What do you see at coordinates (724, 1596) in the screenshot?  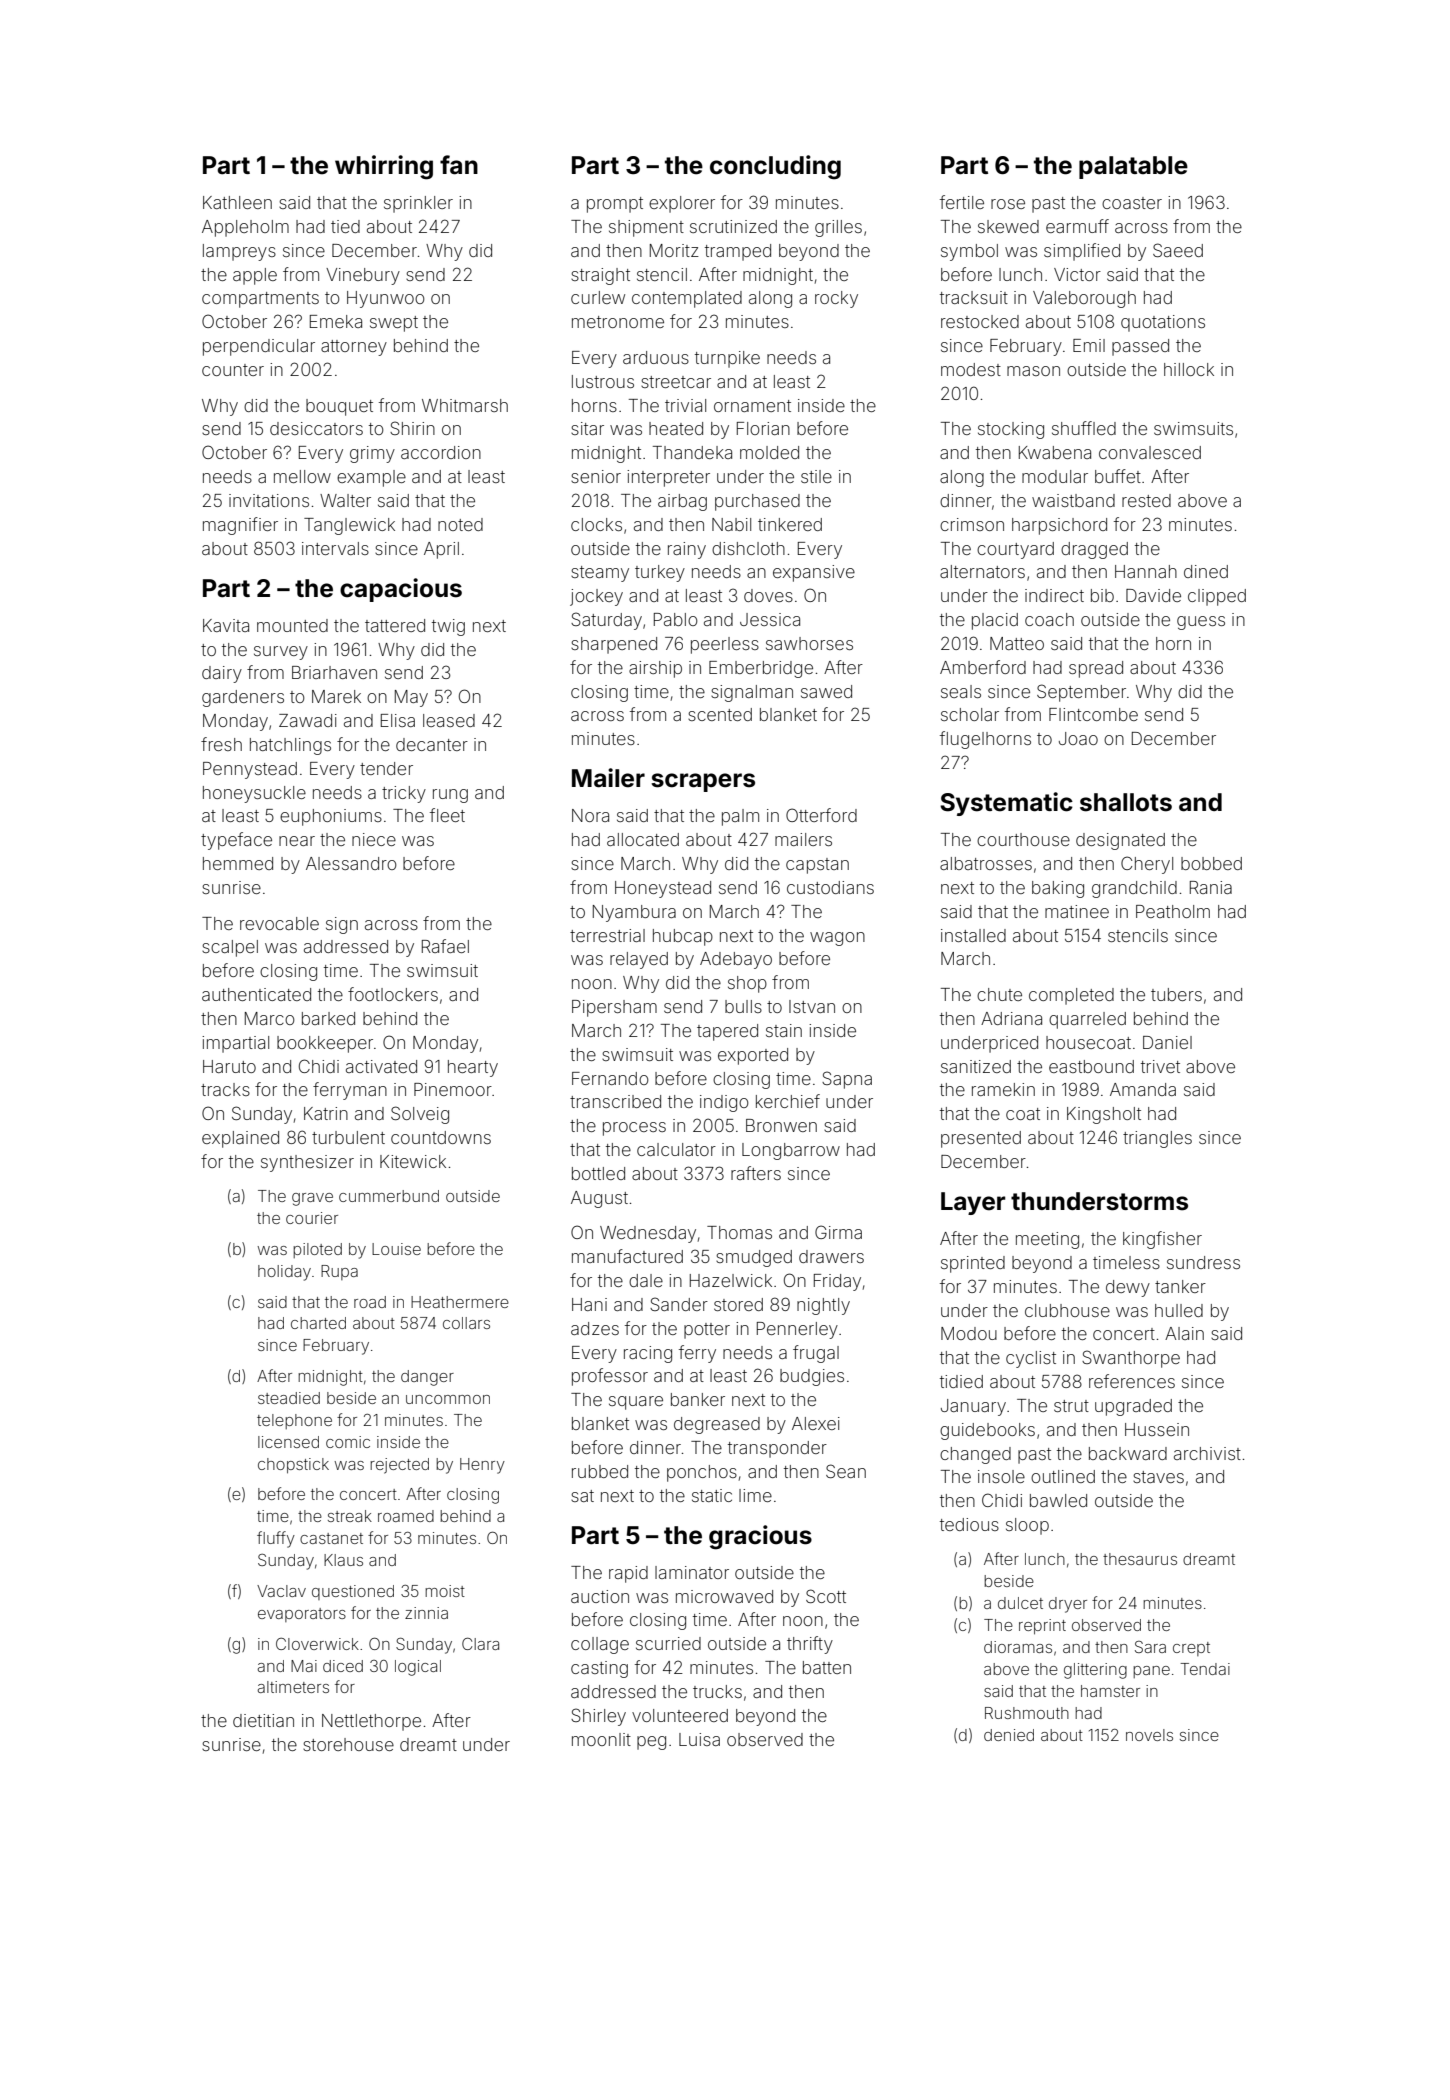 I see `microwaved` at bounding box center [724, 1596].
